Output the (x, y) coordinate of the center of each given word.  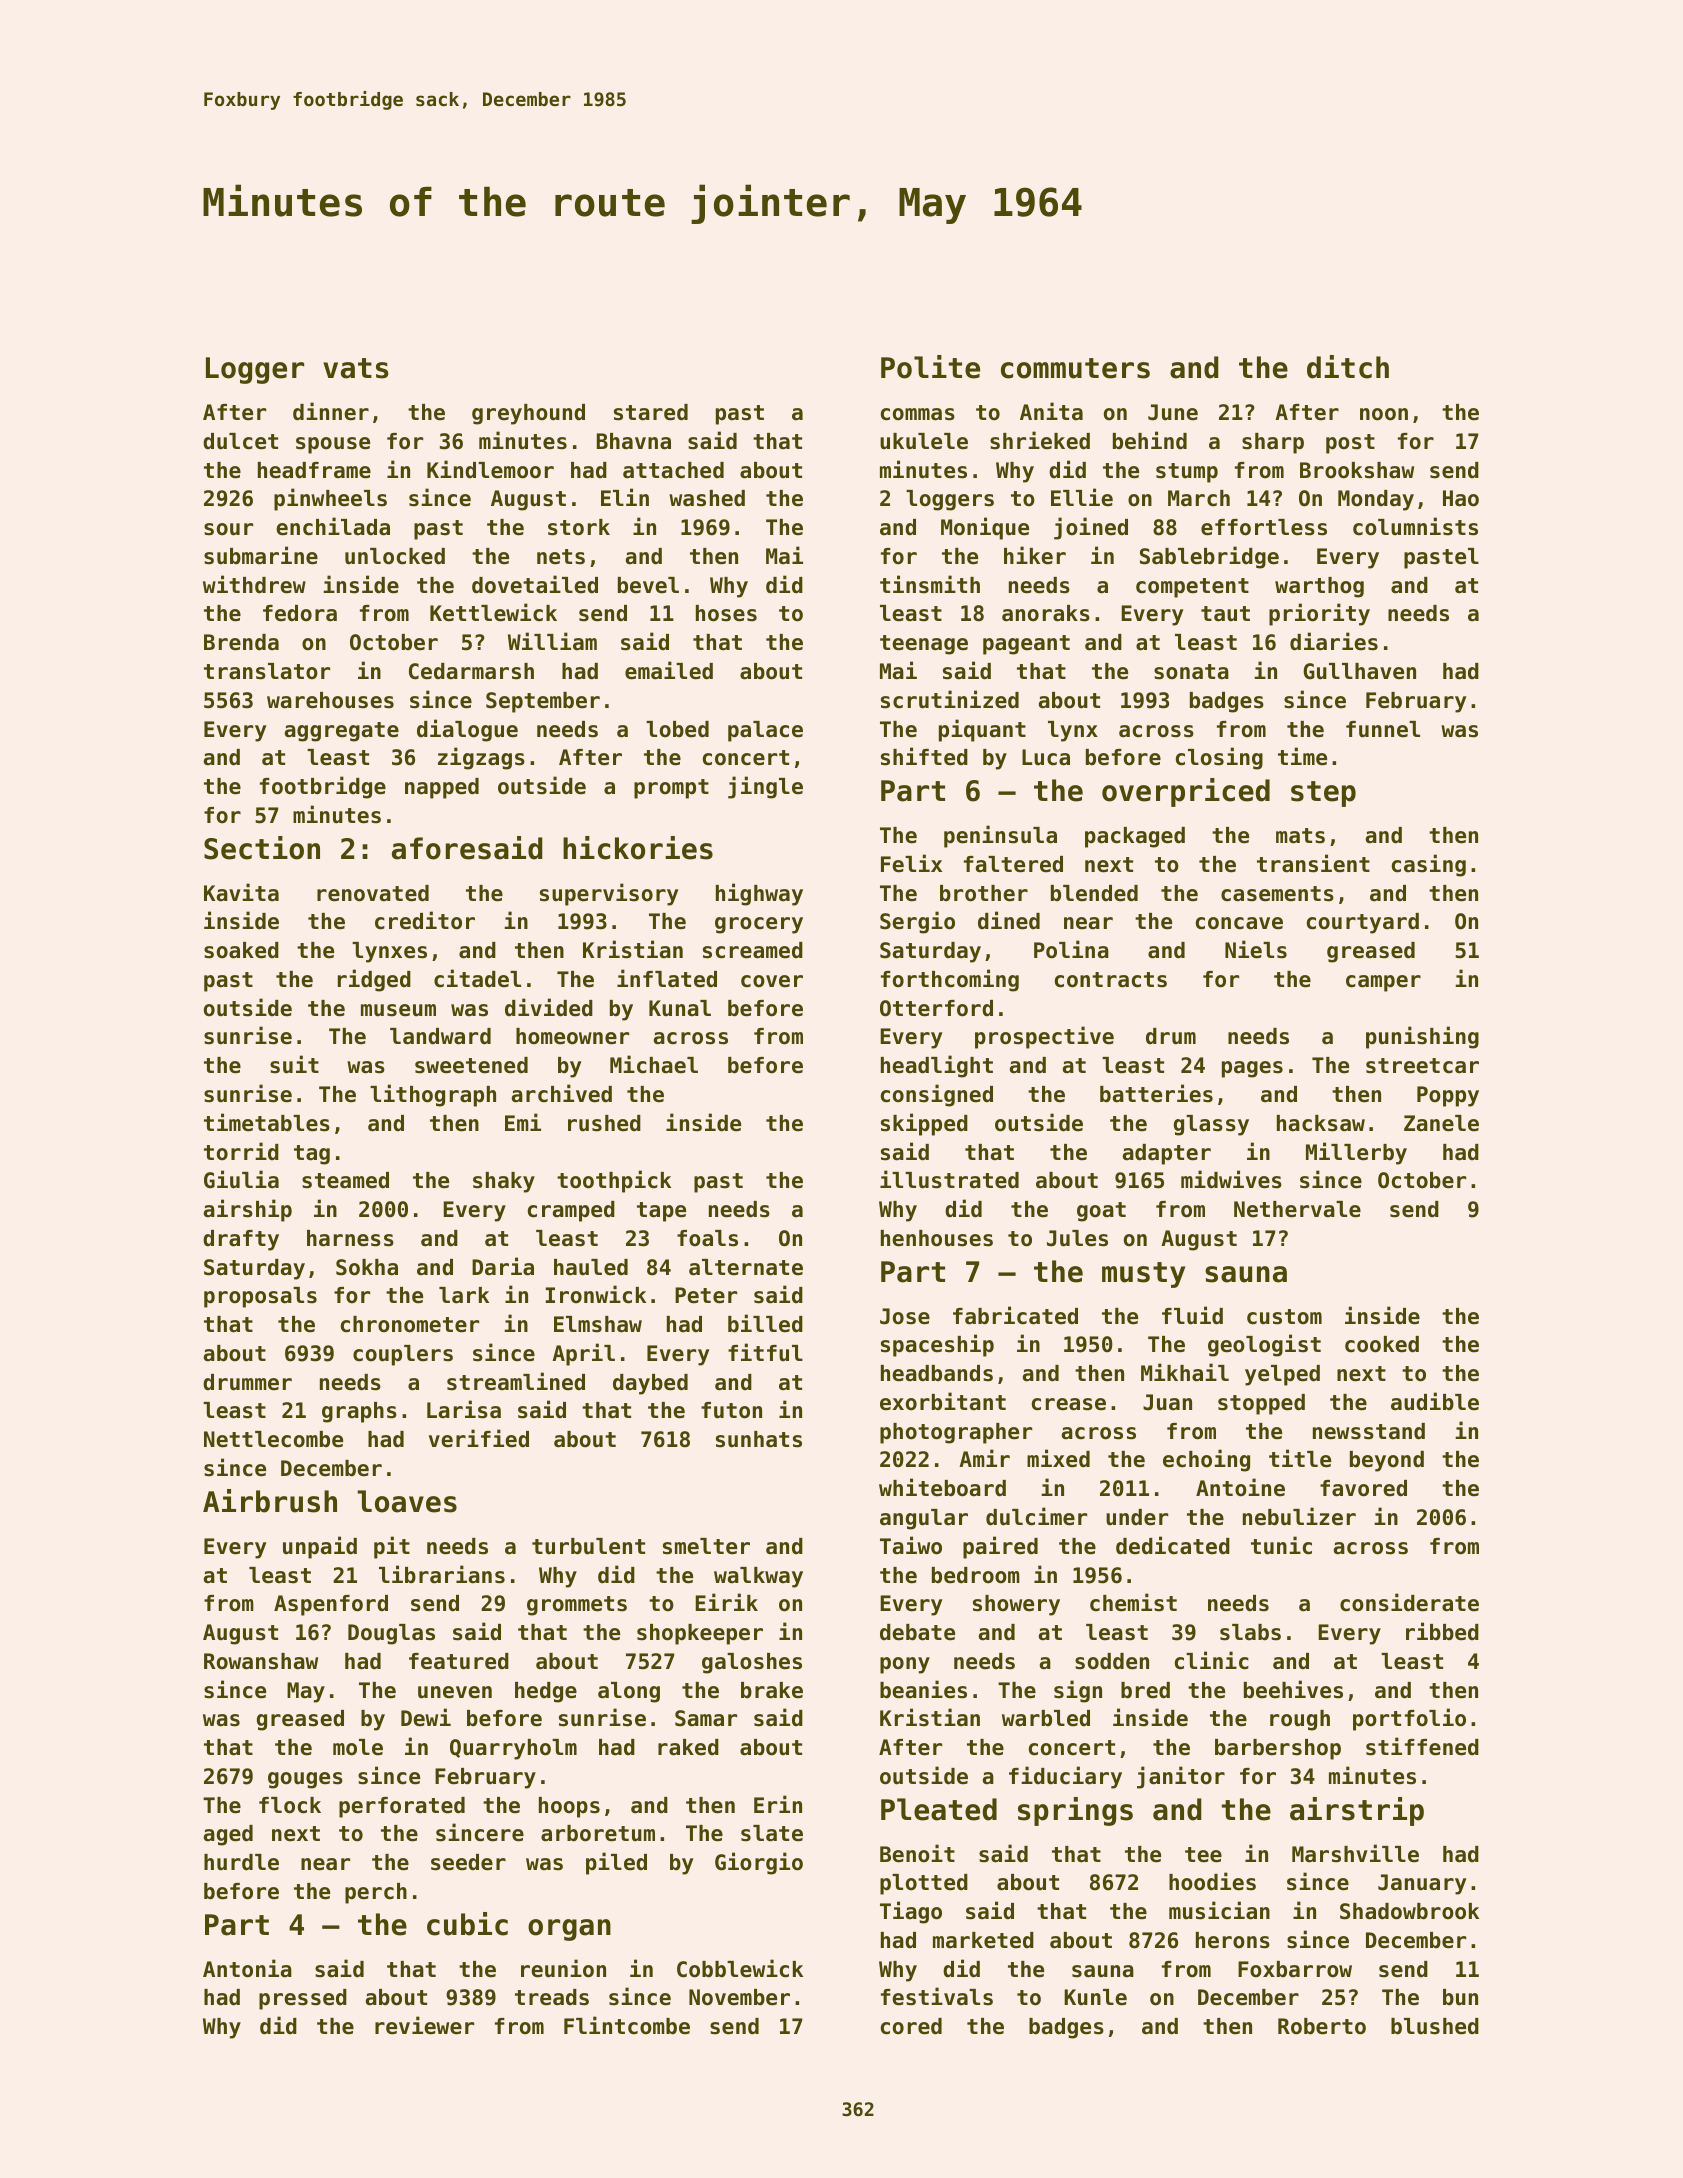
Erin (778, 1804)
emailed (669, 670)
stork (579, 527)
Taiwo (911, 1545)
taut (1225, 614)
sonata (1191, 672)
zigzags (481, 758)
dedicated (1173, 1545)
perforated (402, 1807)
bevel (648, 585)
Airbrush (270, 1501)
